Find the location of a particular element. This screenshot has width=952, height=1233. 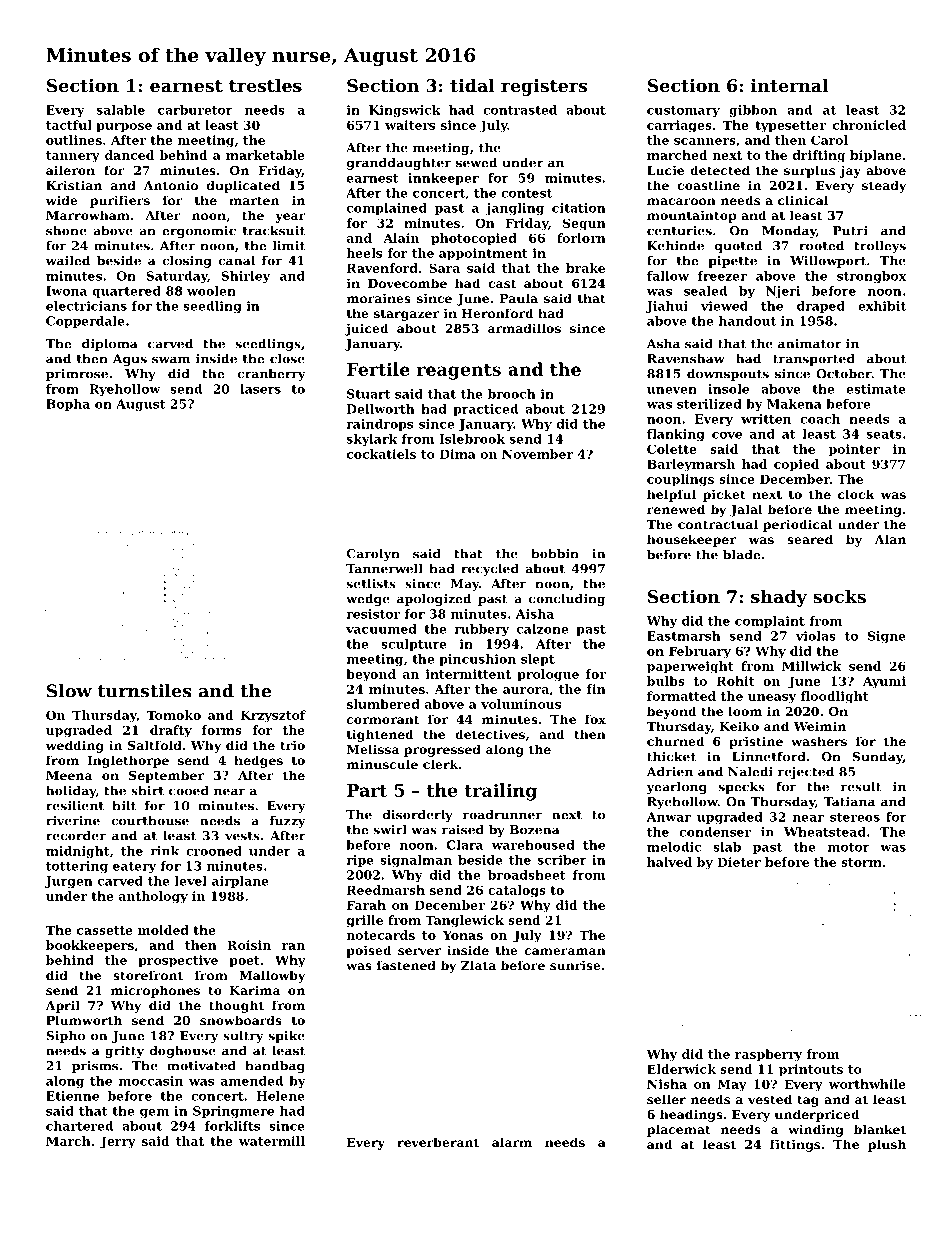

danced is located at coordinates (129, 155).
